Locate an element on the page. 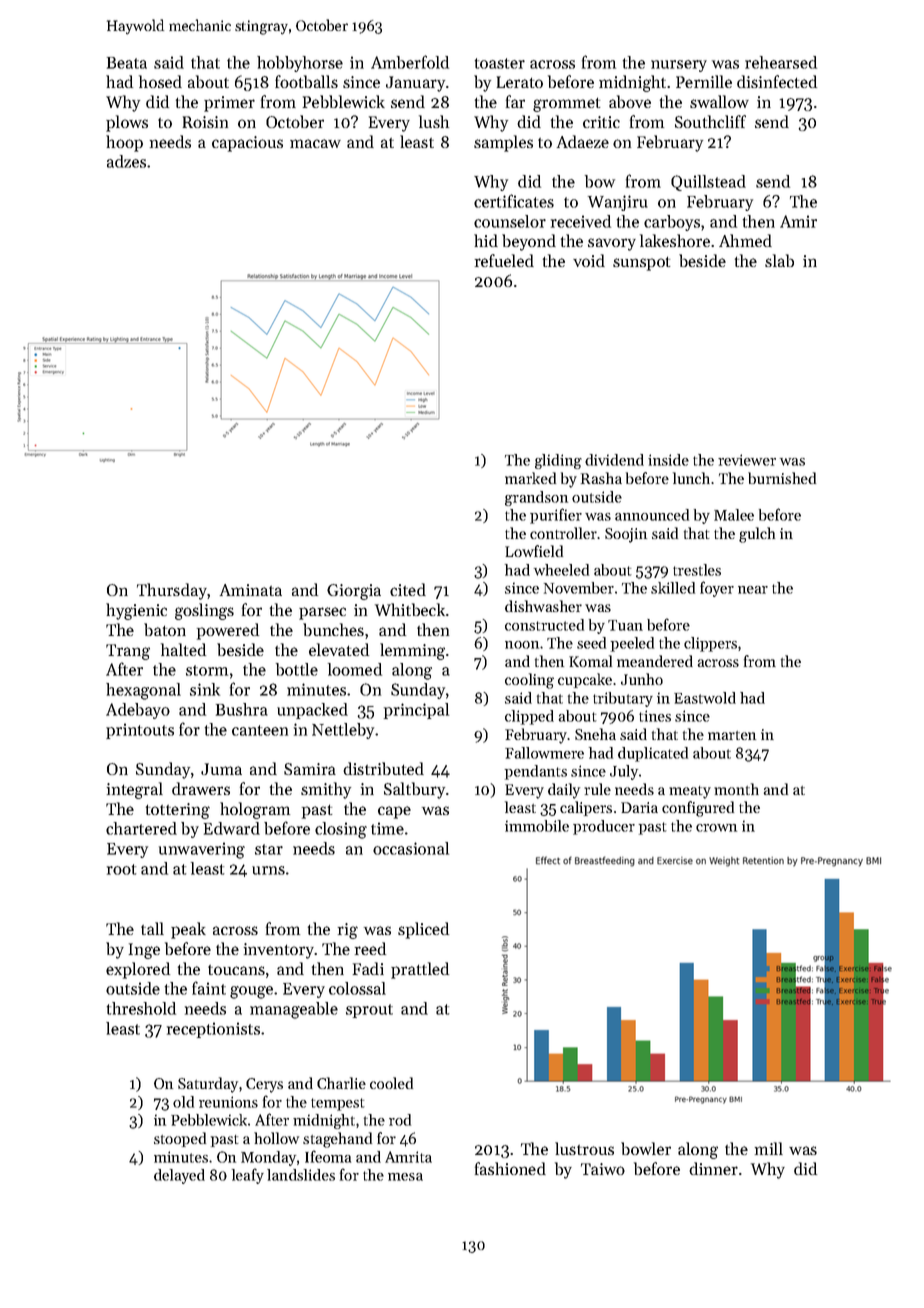 The width and height of the image is (924, 1308). void is located at coordinates (589, 260).
